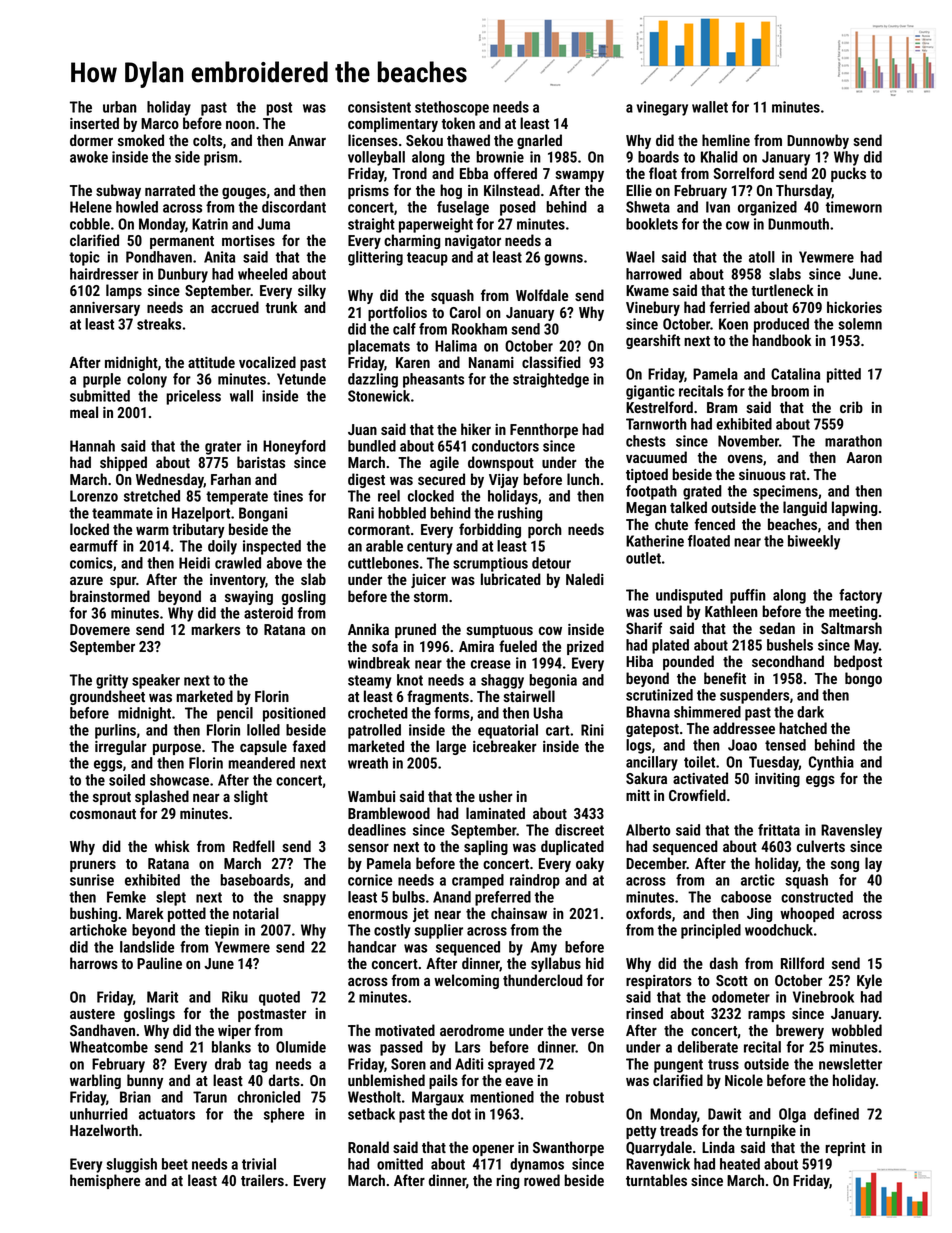 The width and height of the page is (952, 1233). Describe the element at coordinates (743, 173) in the page. I see `Sorrelford` at that location.
